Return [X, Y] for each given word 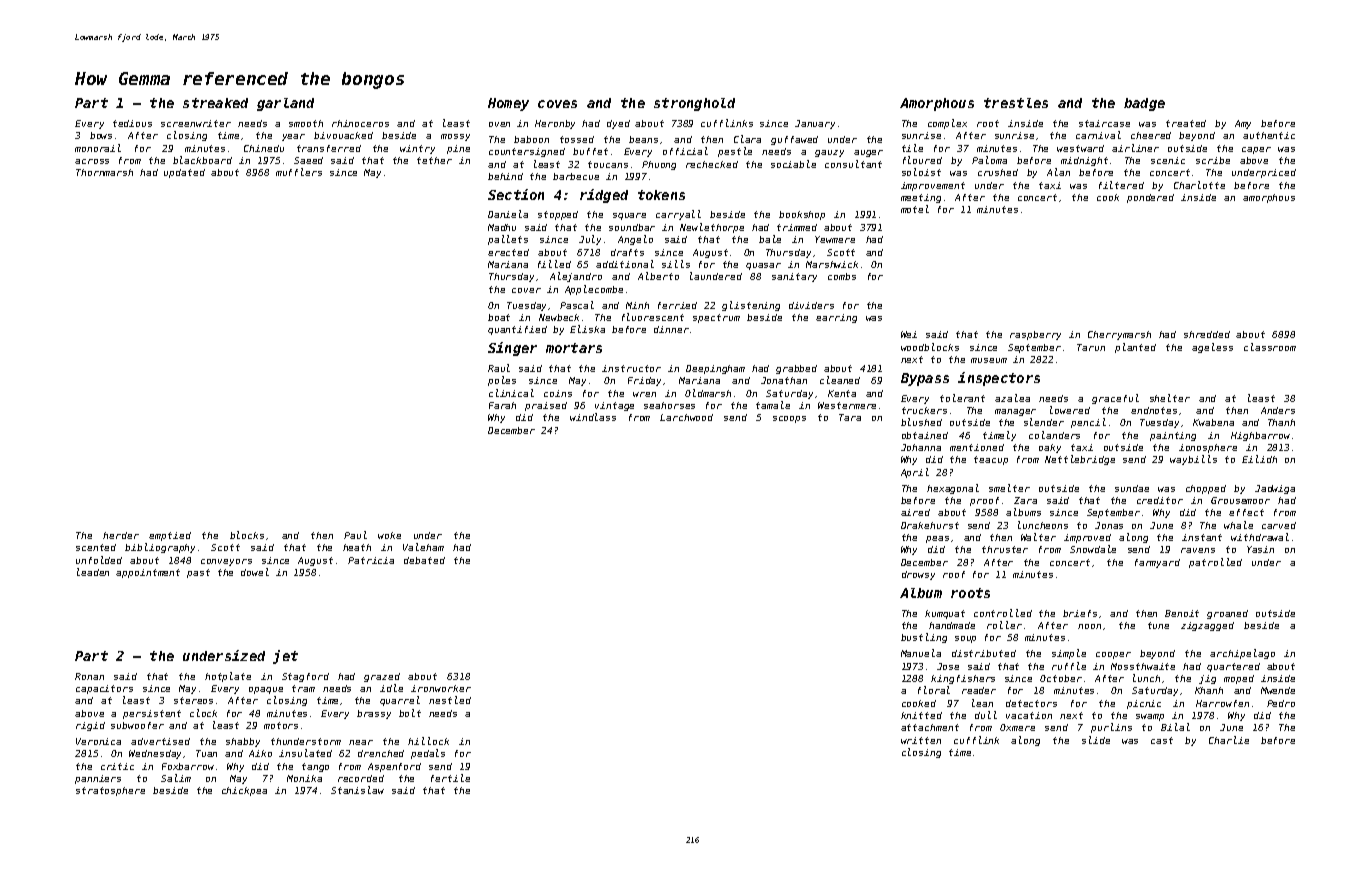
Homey [508, 104]
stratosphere [110, 791]
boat [499, 317]
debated [424, 560]
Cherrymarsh [1119, 335]
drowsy [918, 575]
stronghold [694, 104]
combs [842, 276]
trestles [1016, 103]
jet [285, 657]
